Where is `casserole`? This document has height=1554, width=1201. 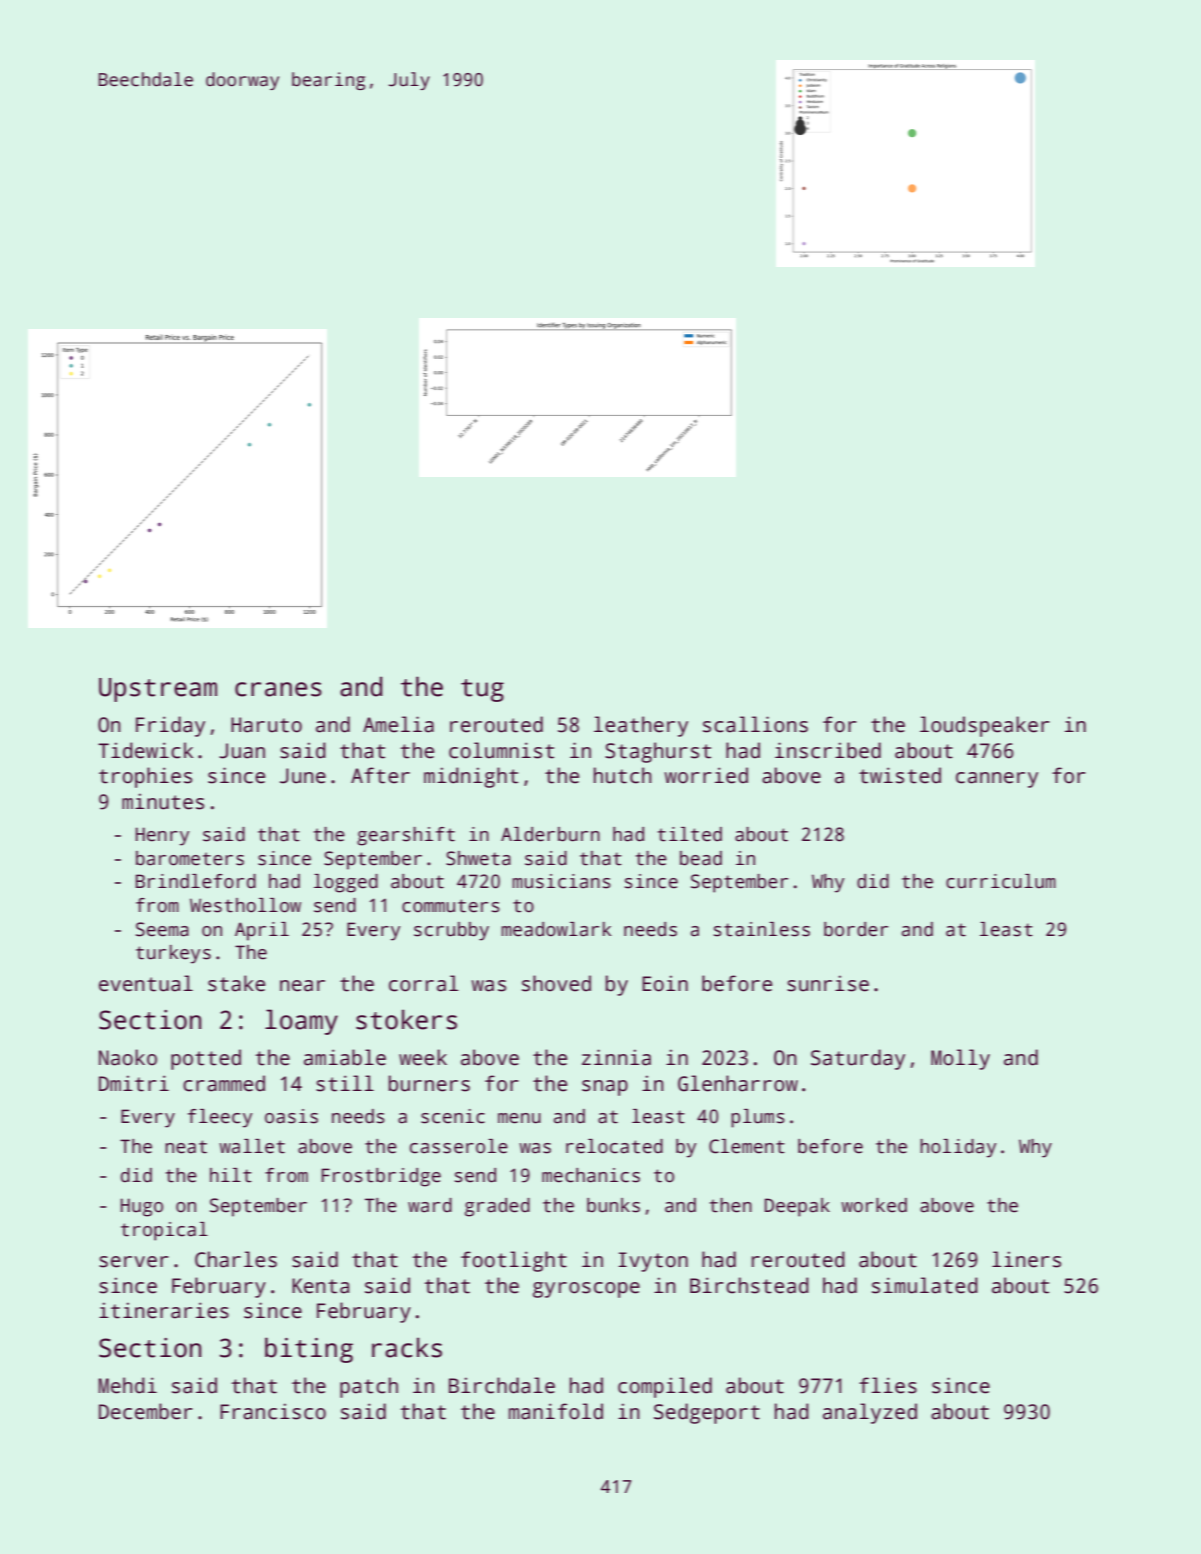 casserole is located at coordinates (459, 1146).
